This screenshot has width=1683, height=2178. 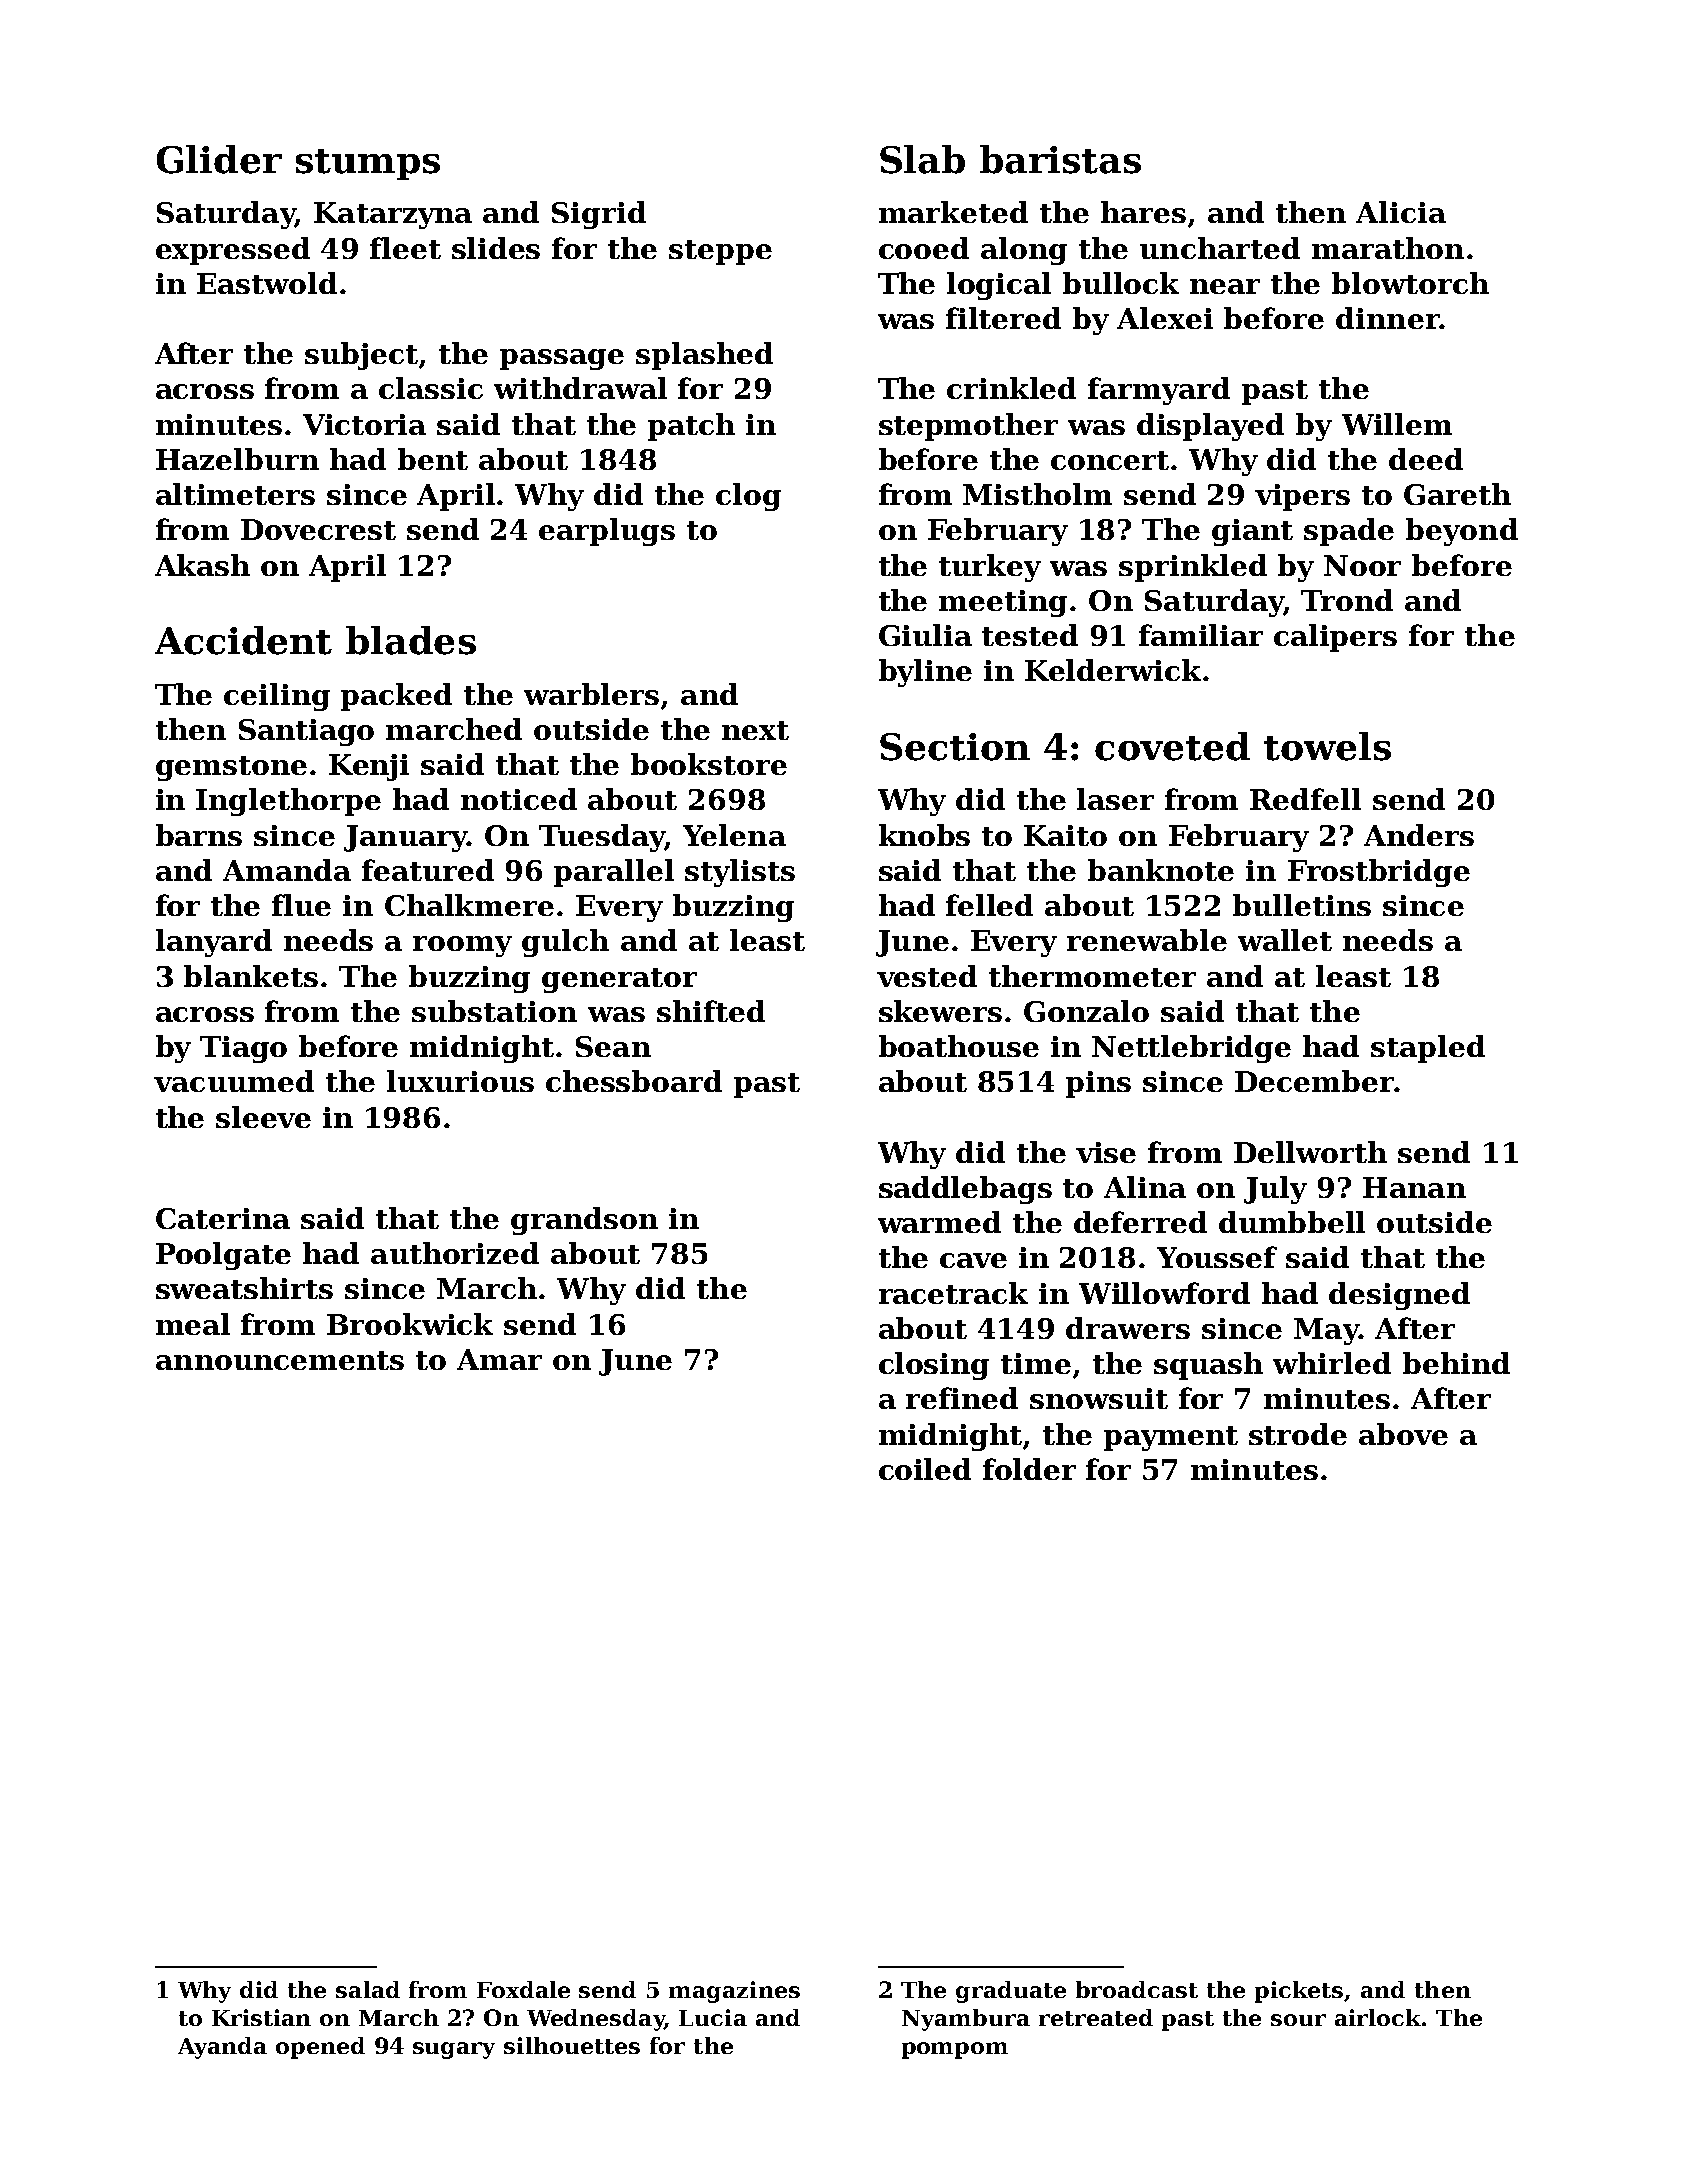 What do you see at coordinates (734, 1992) in the screenshot?
I see `magazines` at bounding box center [734, 1992].
